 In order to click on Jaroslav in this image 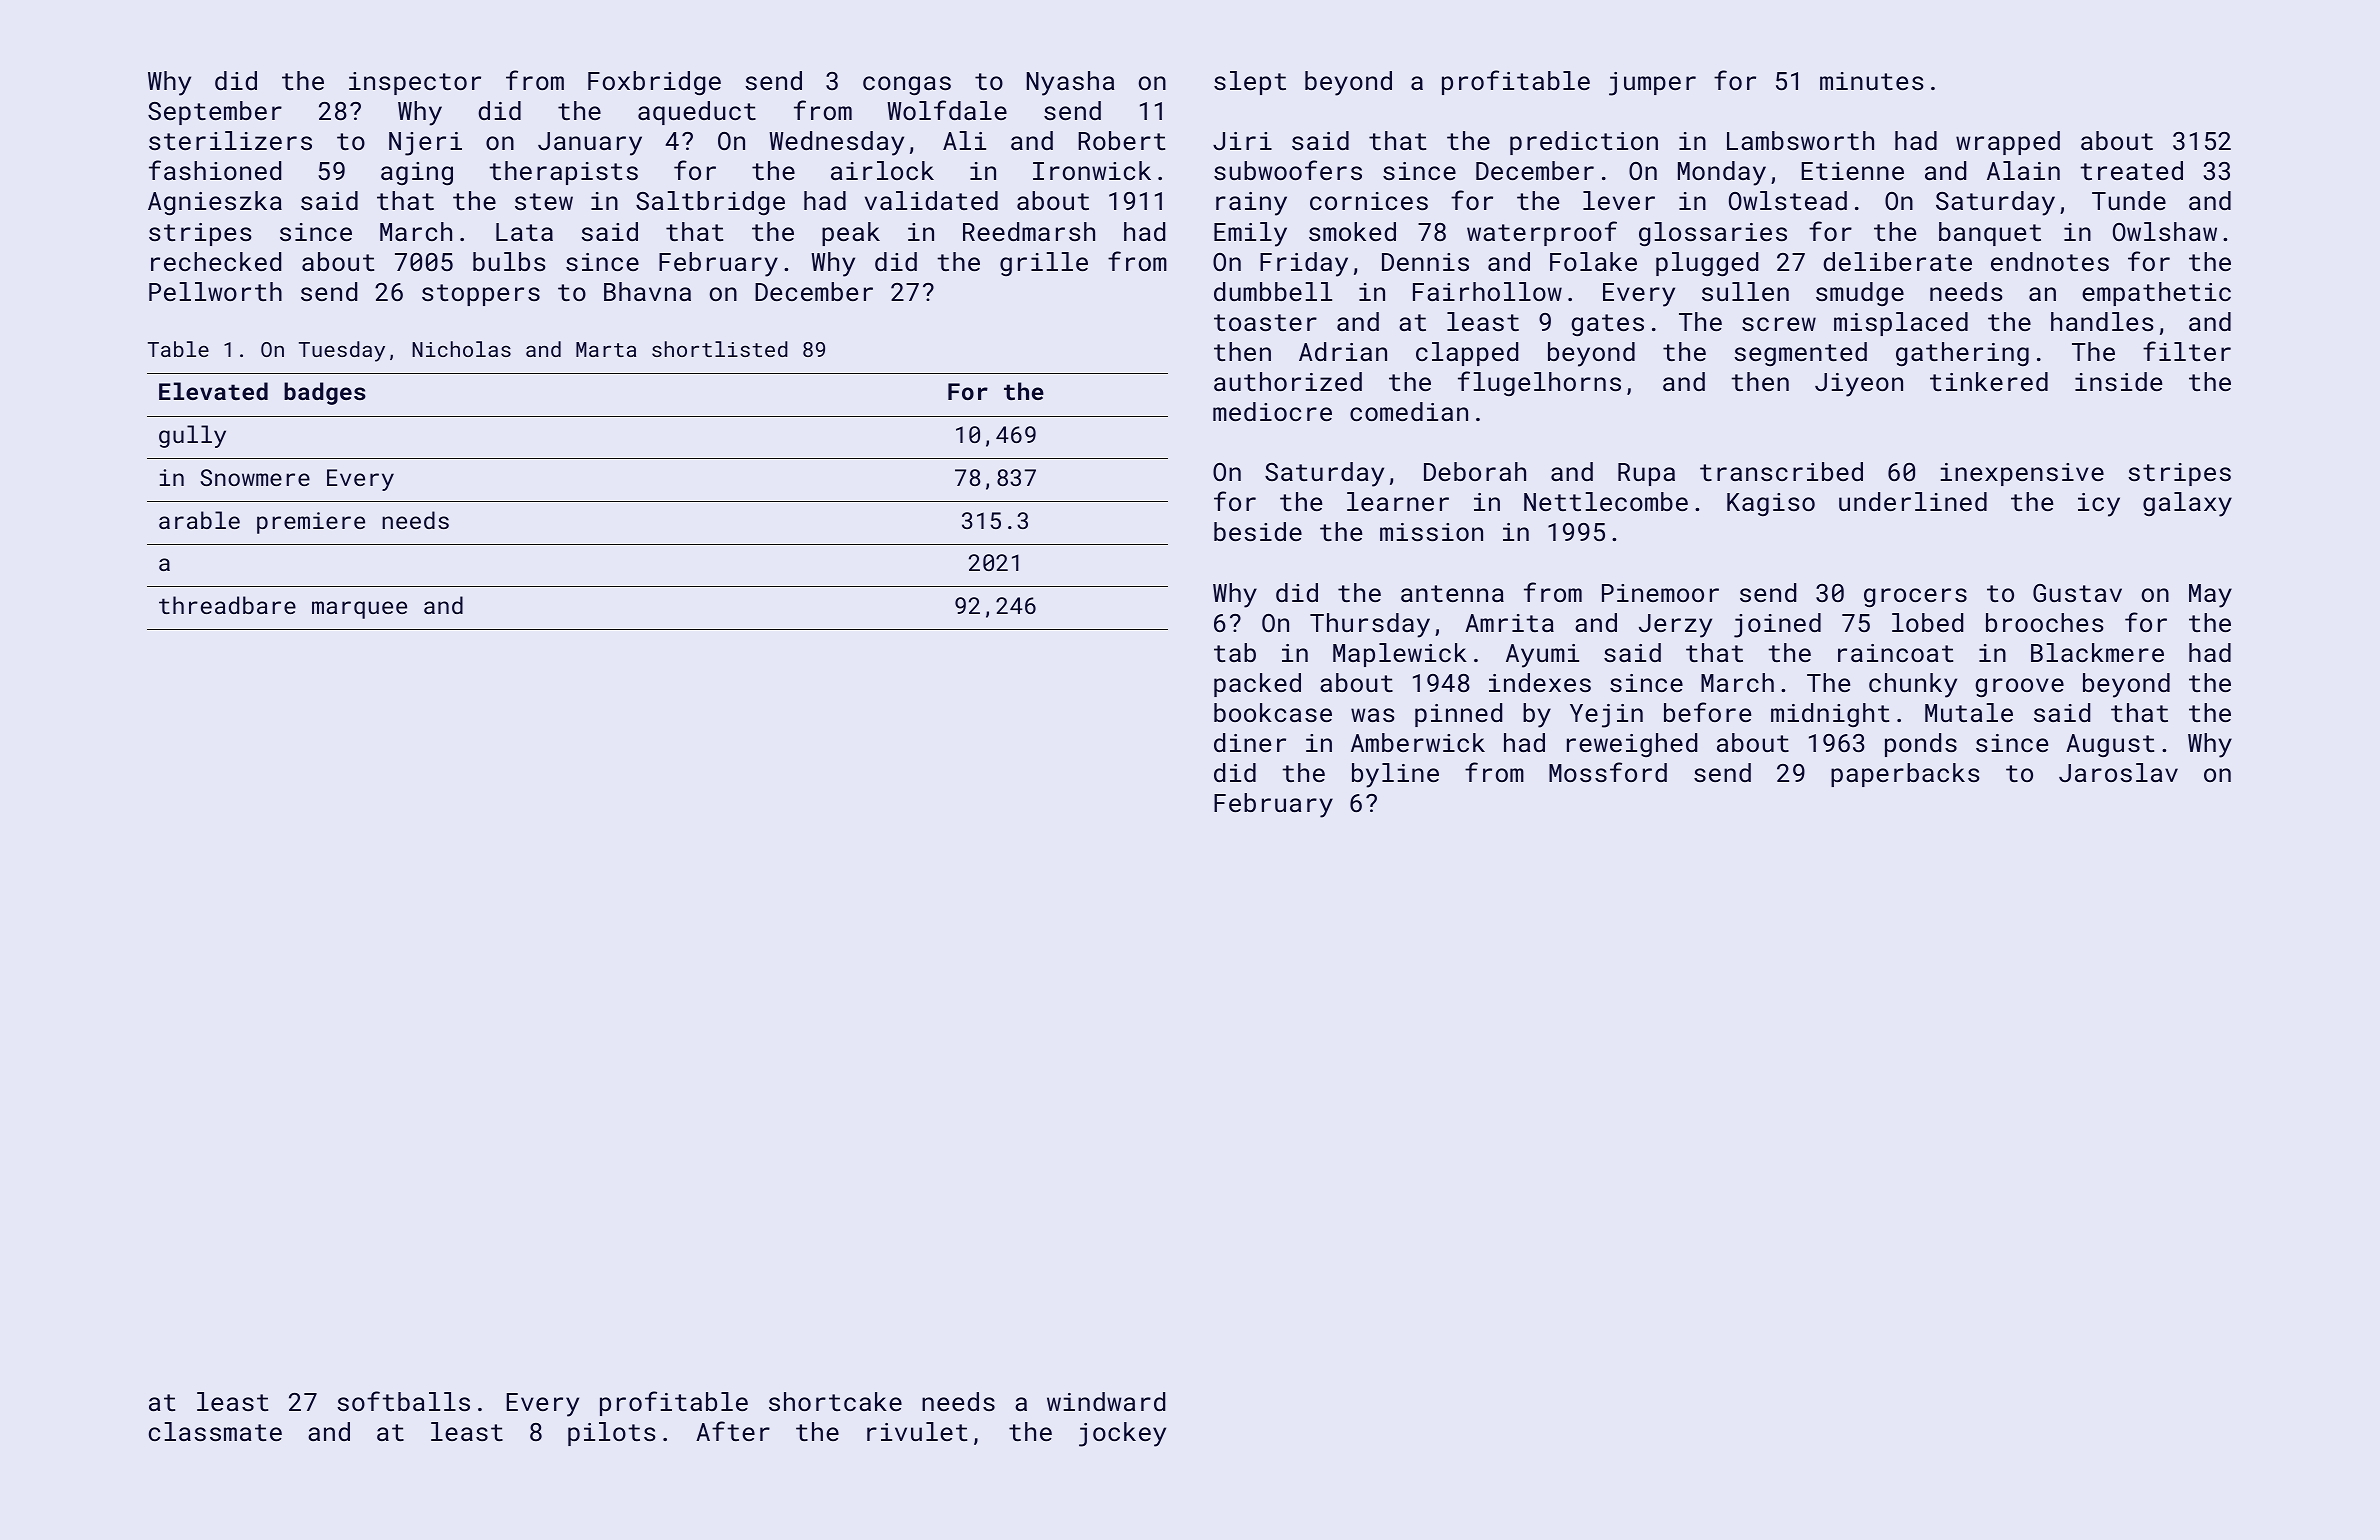, I will do `click(2118, 772)`.
